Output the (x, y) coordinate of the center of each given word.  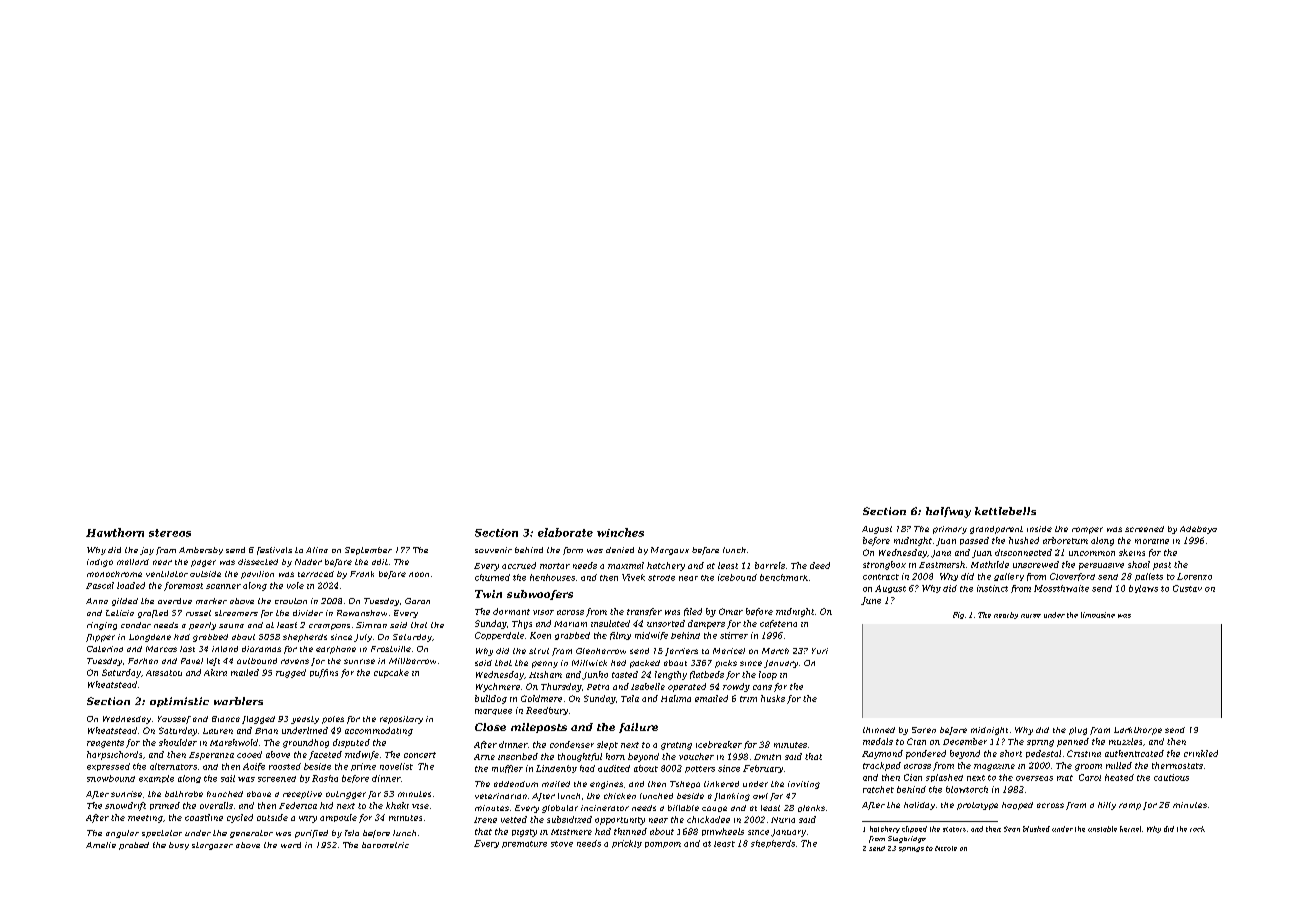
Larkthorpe (1138, 731)
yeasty (305, 720)
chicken (620, 796)
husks (773, 698)
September (368, 551)
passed (974, 541)
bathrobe (184, 794)
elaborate (565, 532)
